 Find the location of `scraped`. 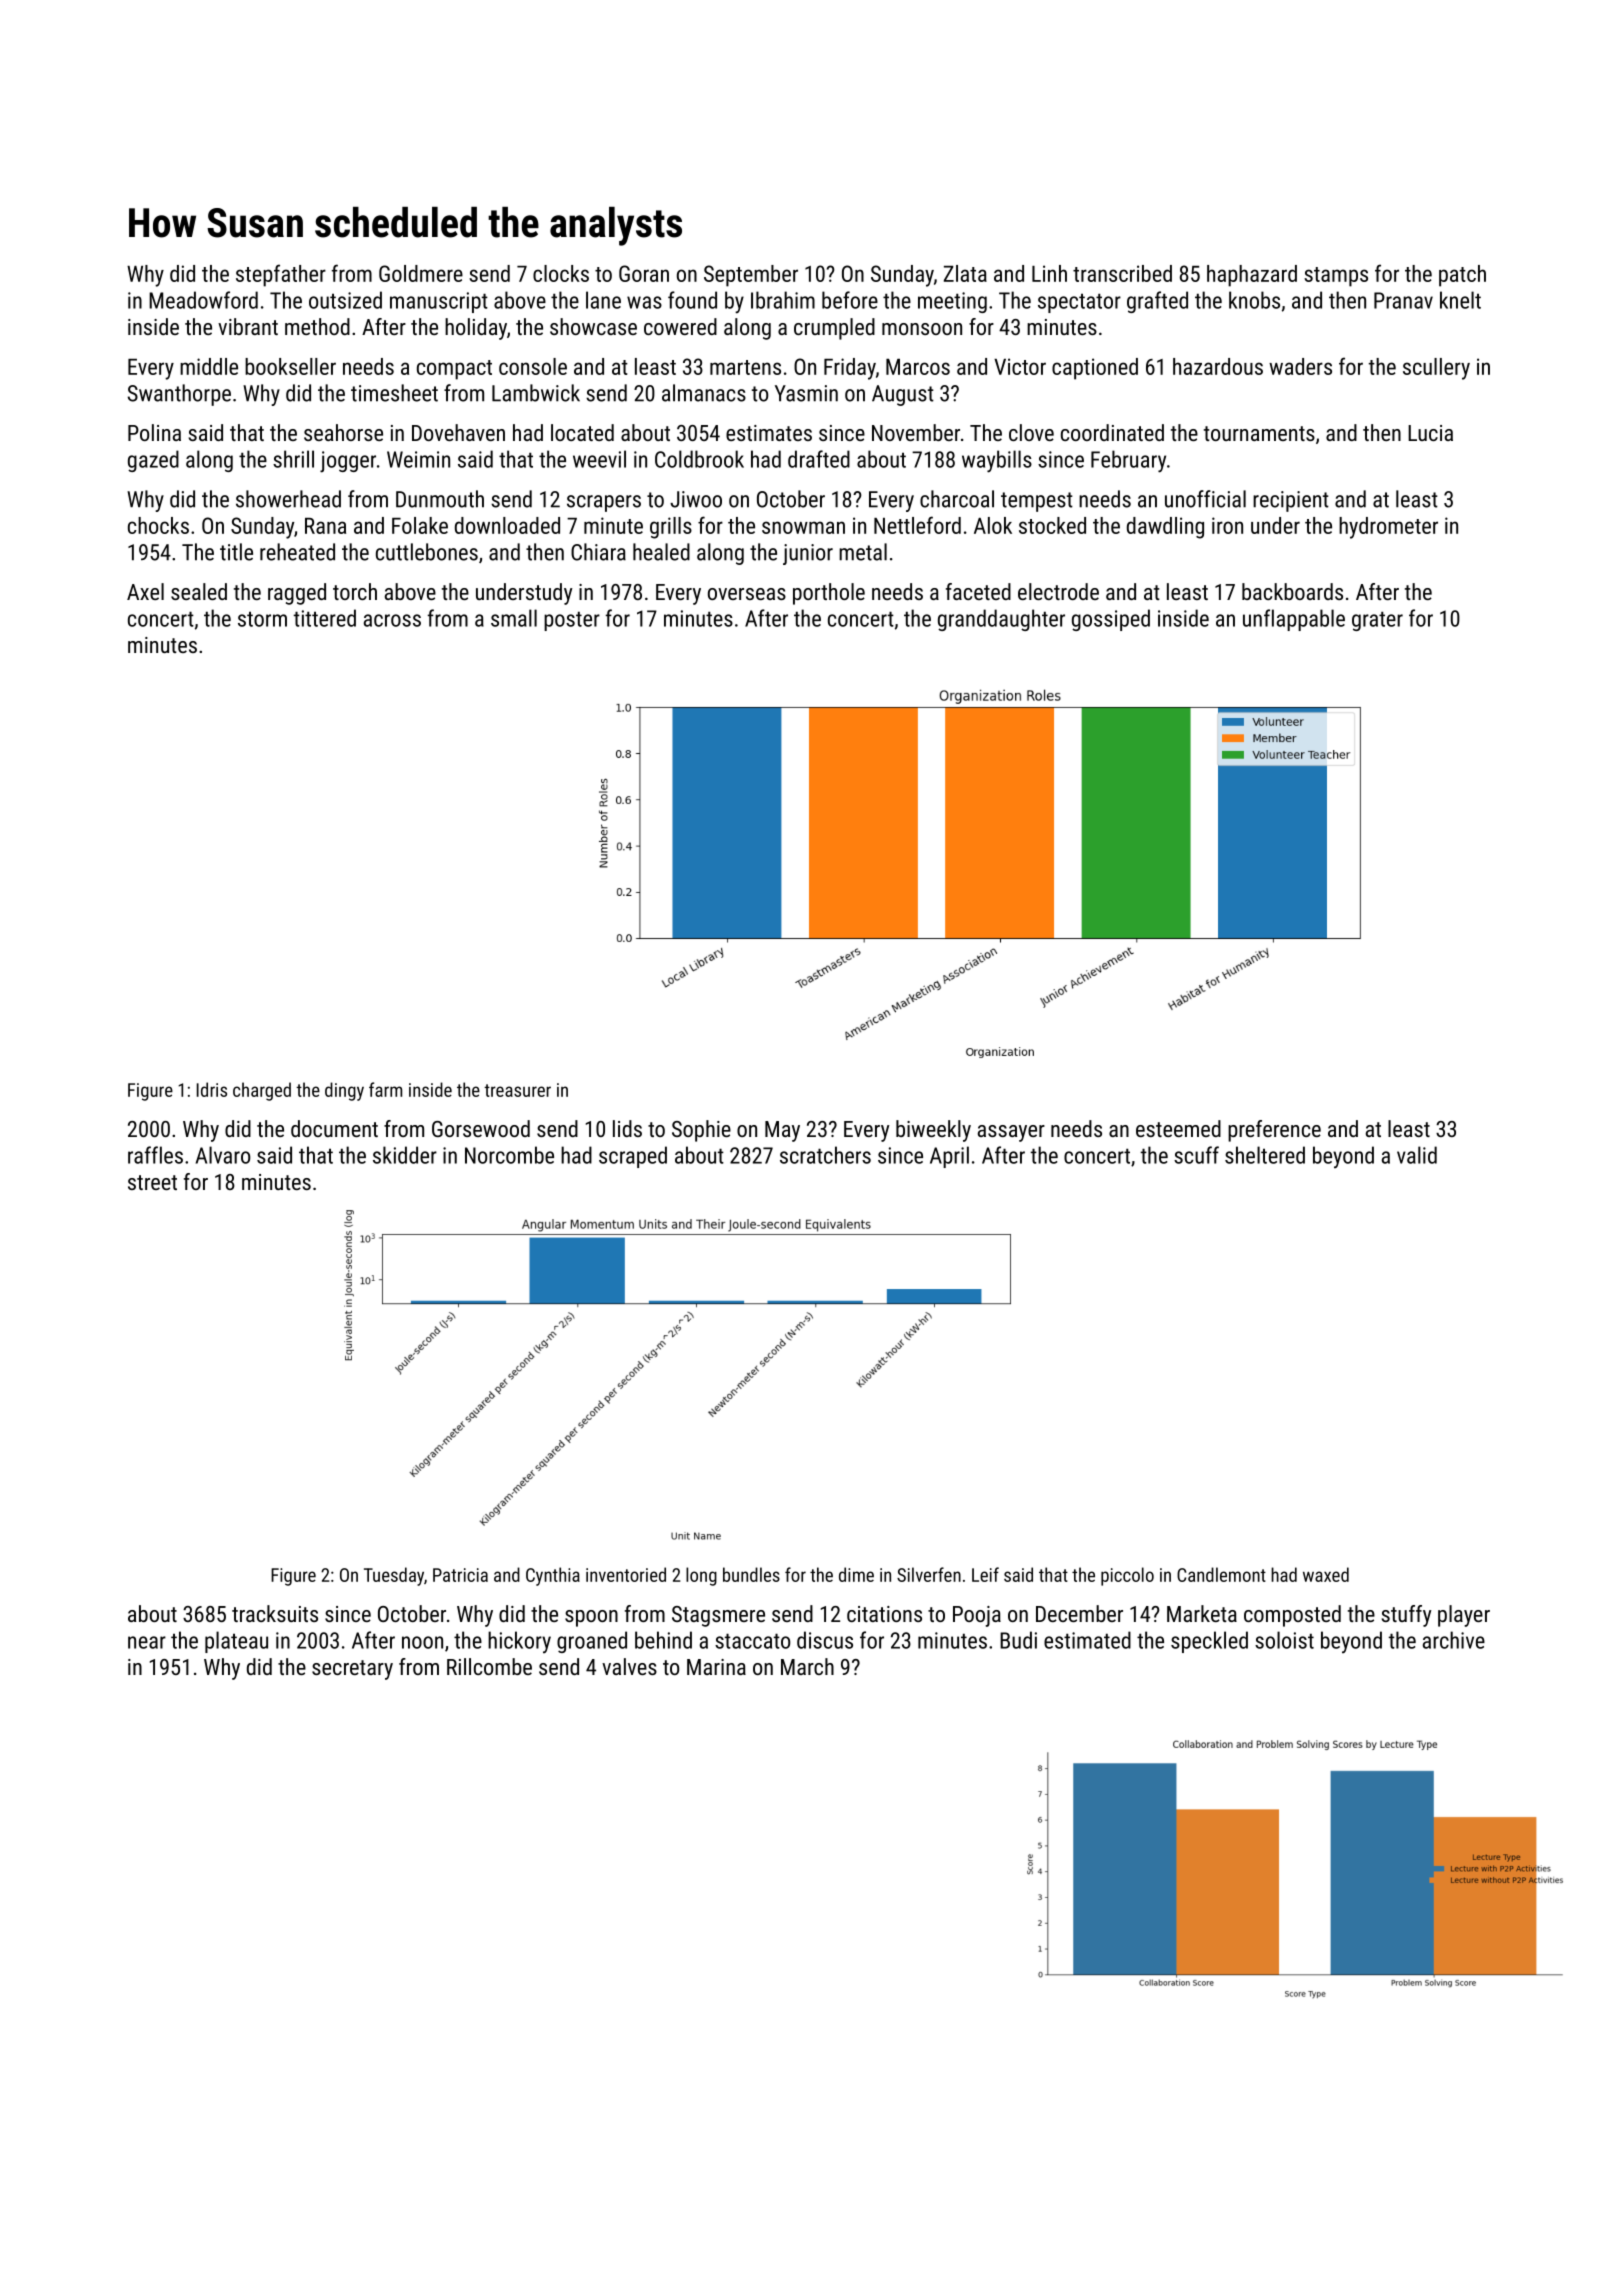

scraped is located at coordinates (633, 1157).
